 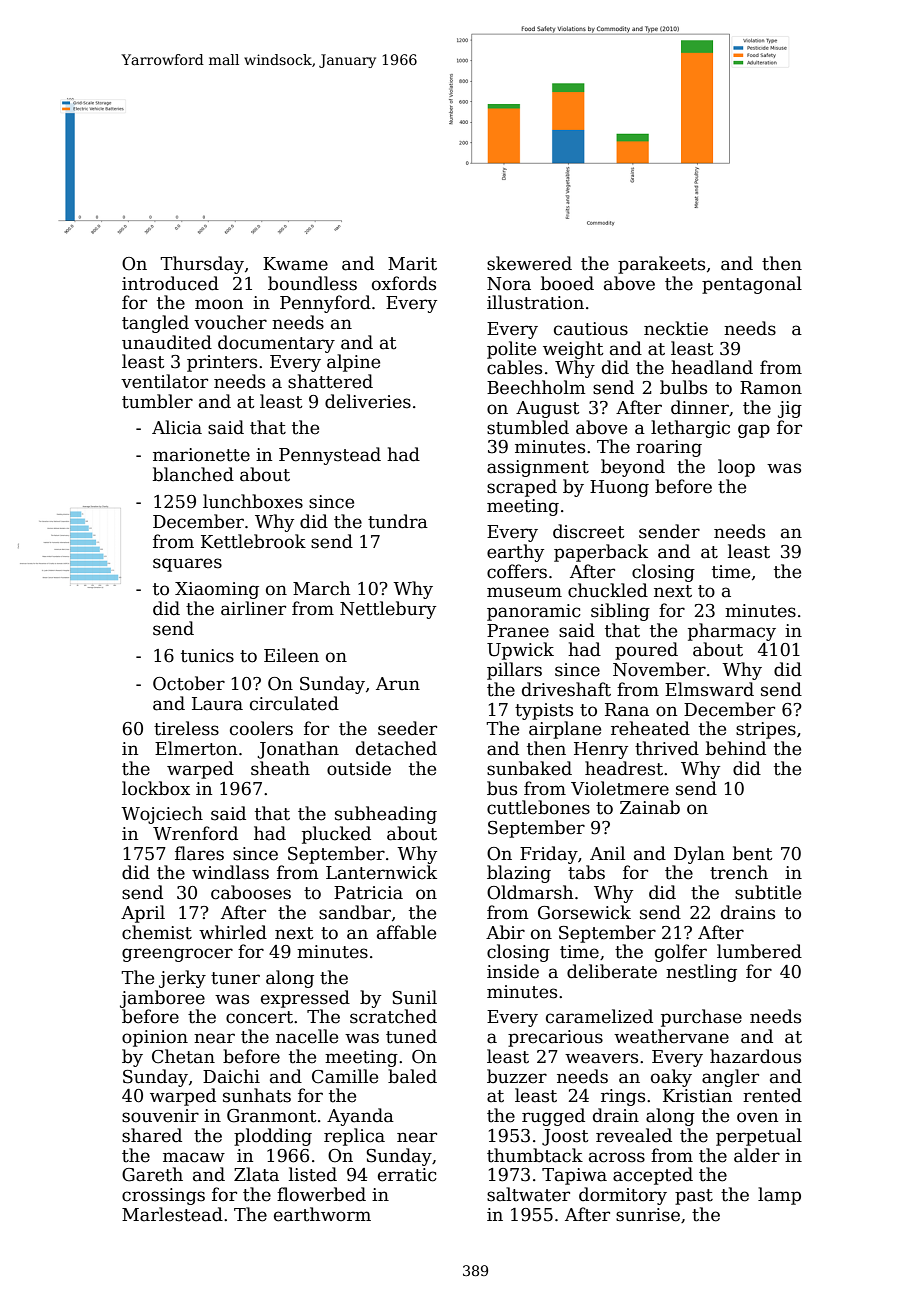 What do you see at coordinates (646, 651) in the screenshot?
I see `poured` at bounding box center [646, 651].
